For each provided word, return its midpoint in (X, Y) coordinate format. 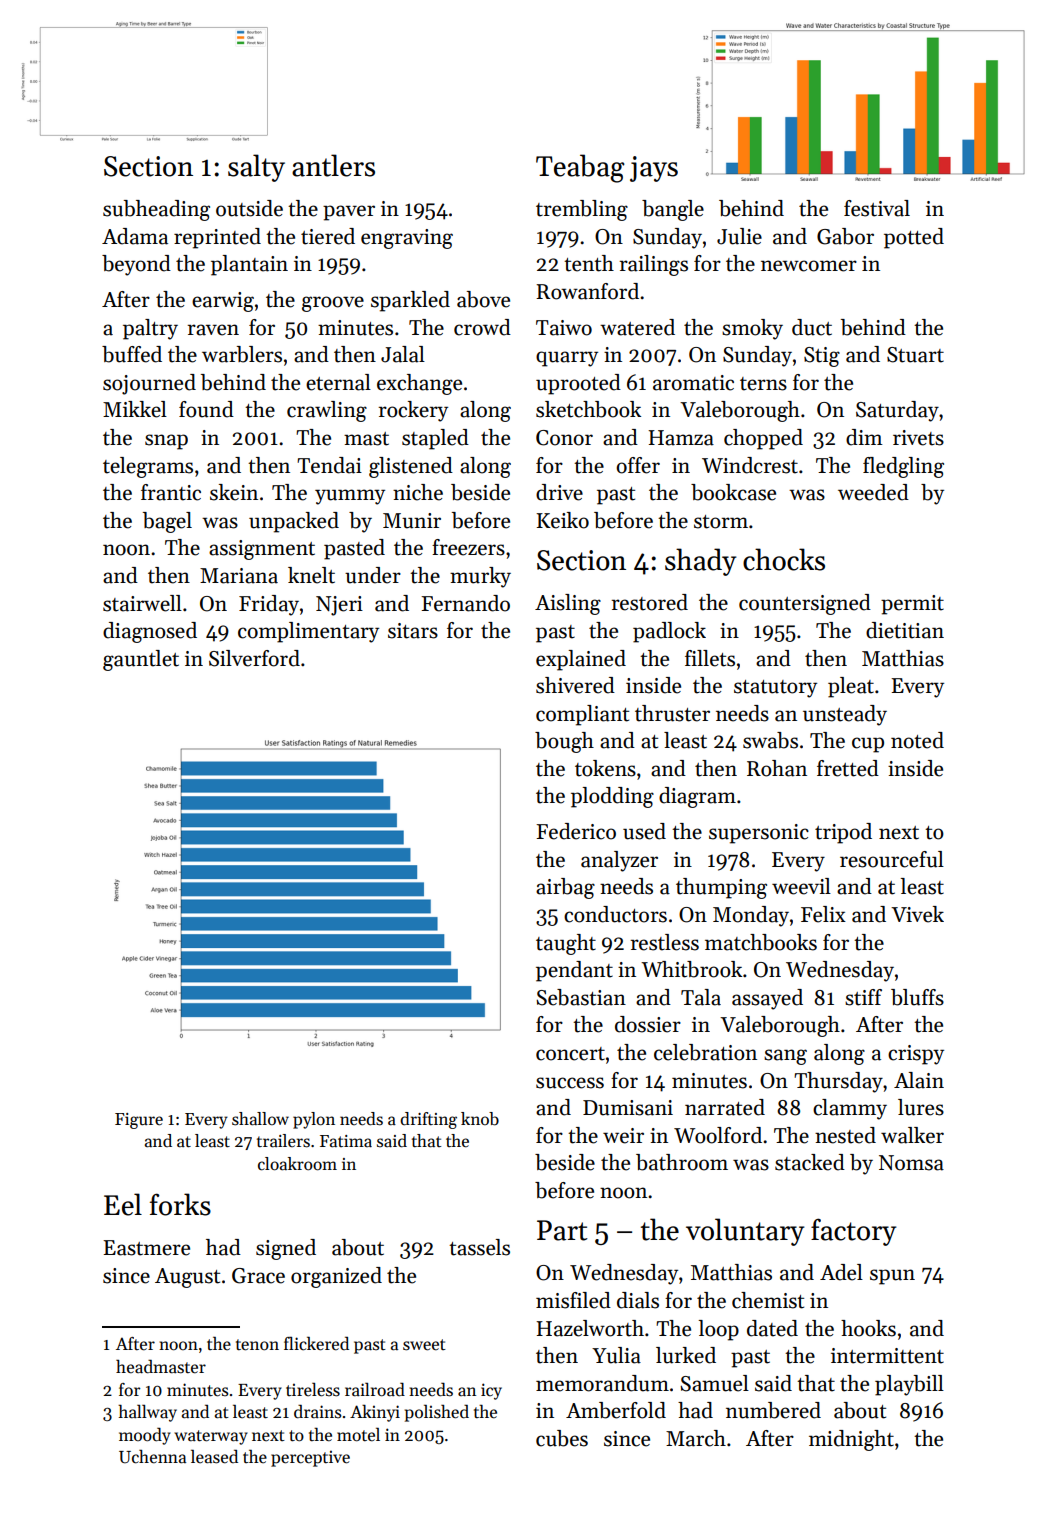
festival (877, 208)
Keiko (562, 520)
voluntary (745, 1232)
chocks (784, 559)
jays (654, 169)
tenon (257, 1345)
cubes (562, 1438)
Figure (139, 1121)
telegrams (148, 467)
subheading (156, 210)
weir (623, 1136)
